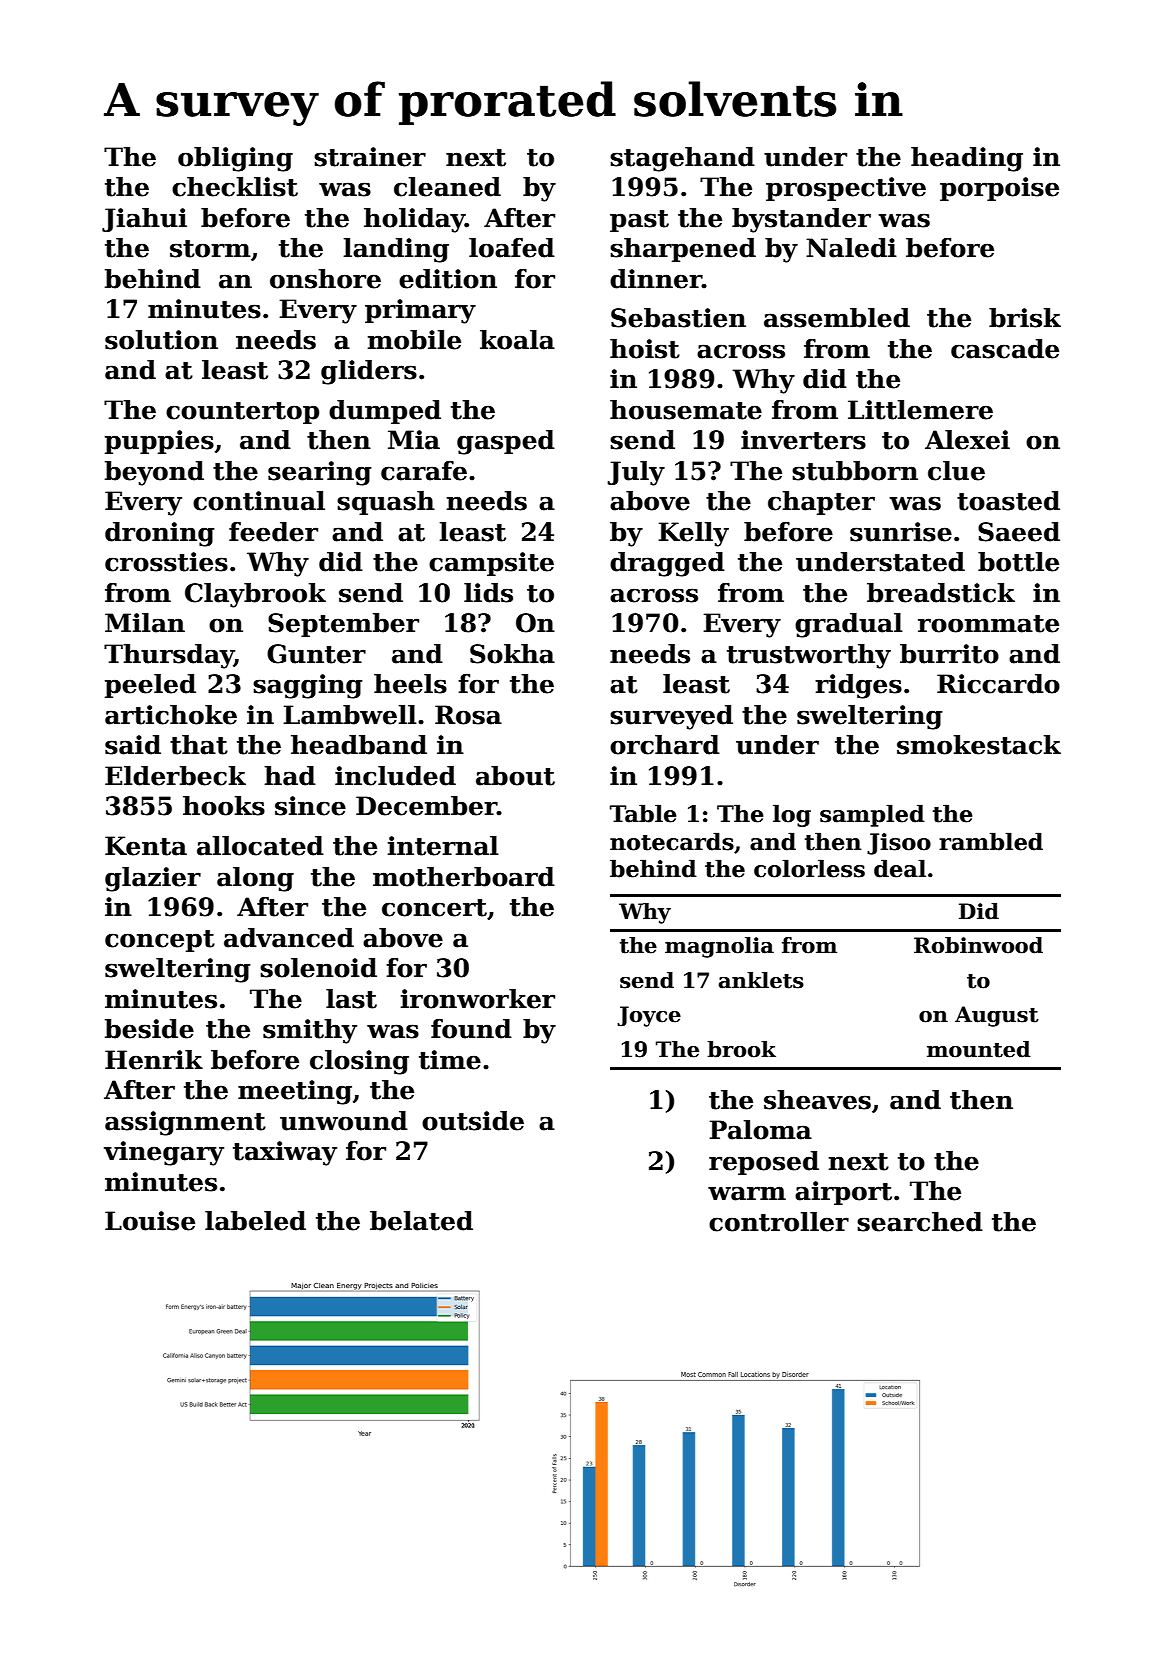 Image resolution: width=1165 pixels, height=1654 pixels. I want to click on time, so click(450, 1060).
